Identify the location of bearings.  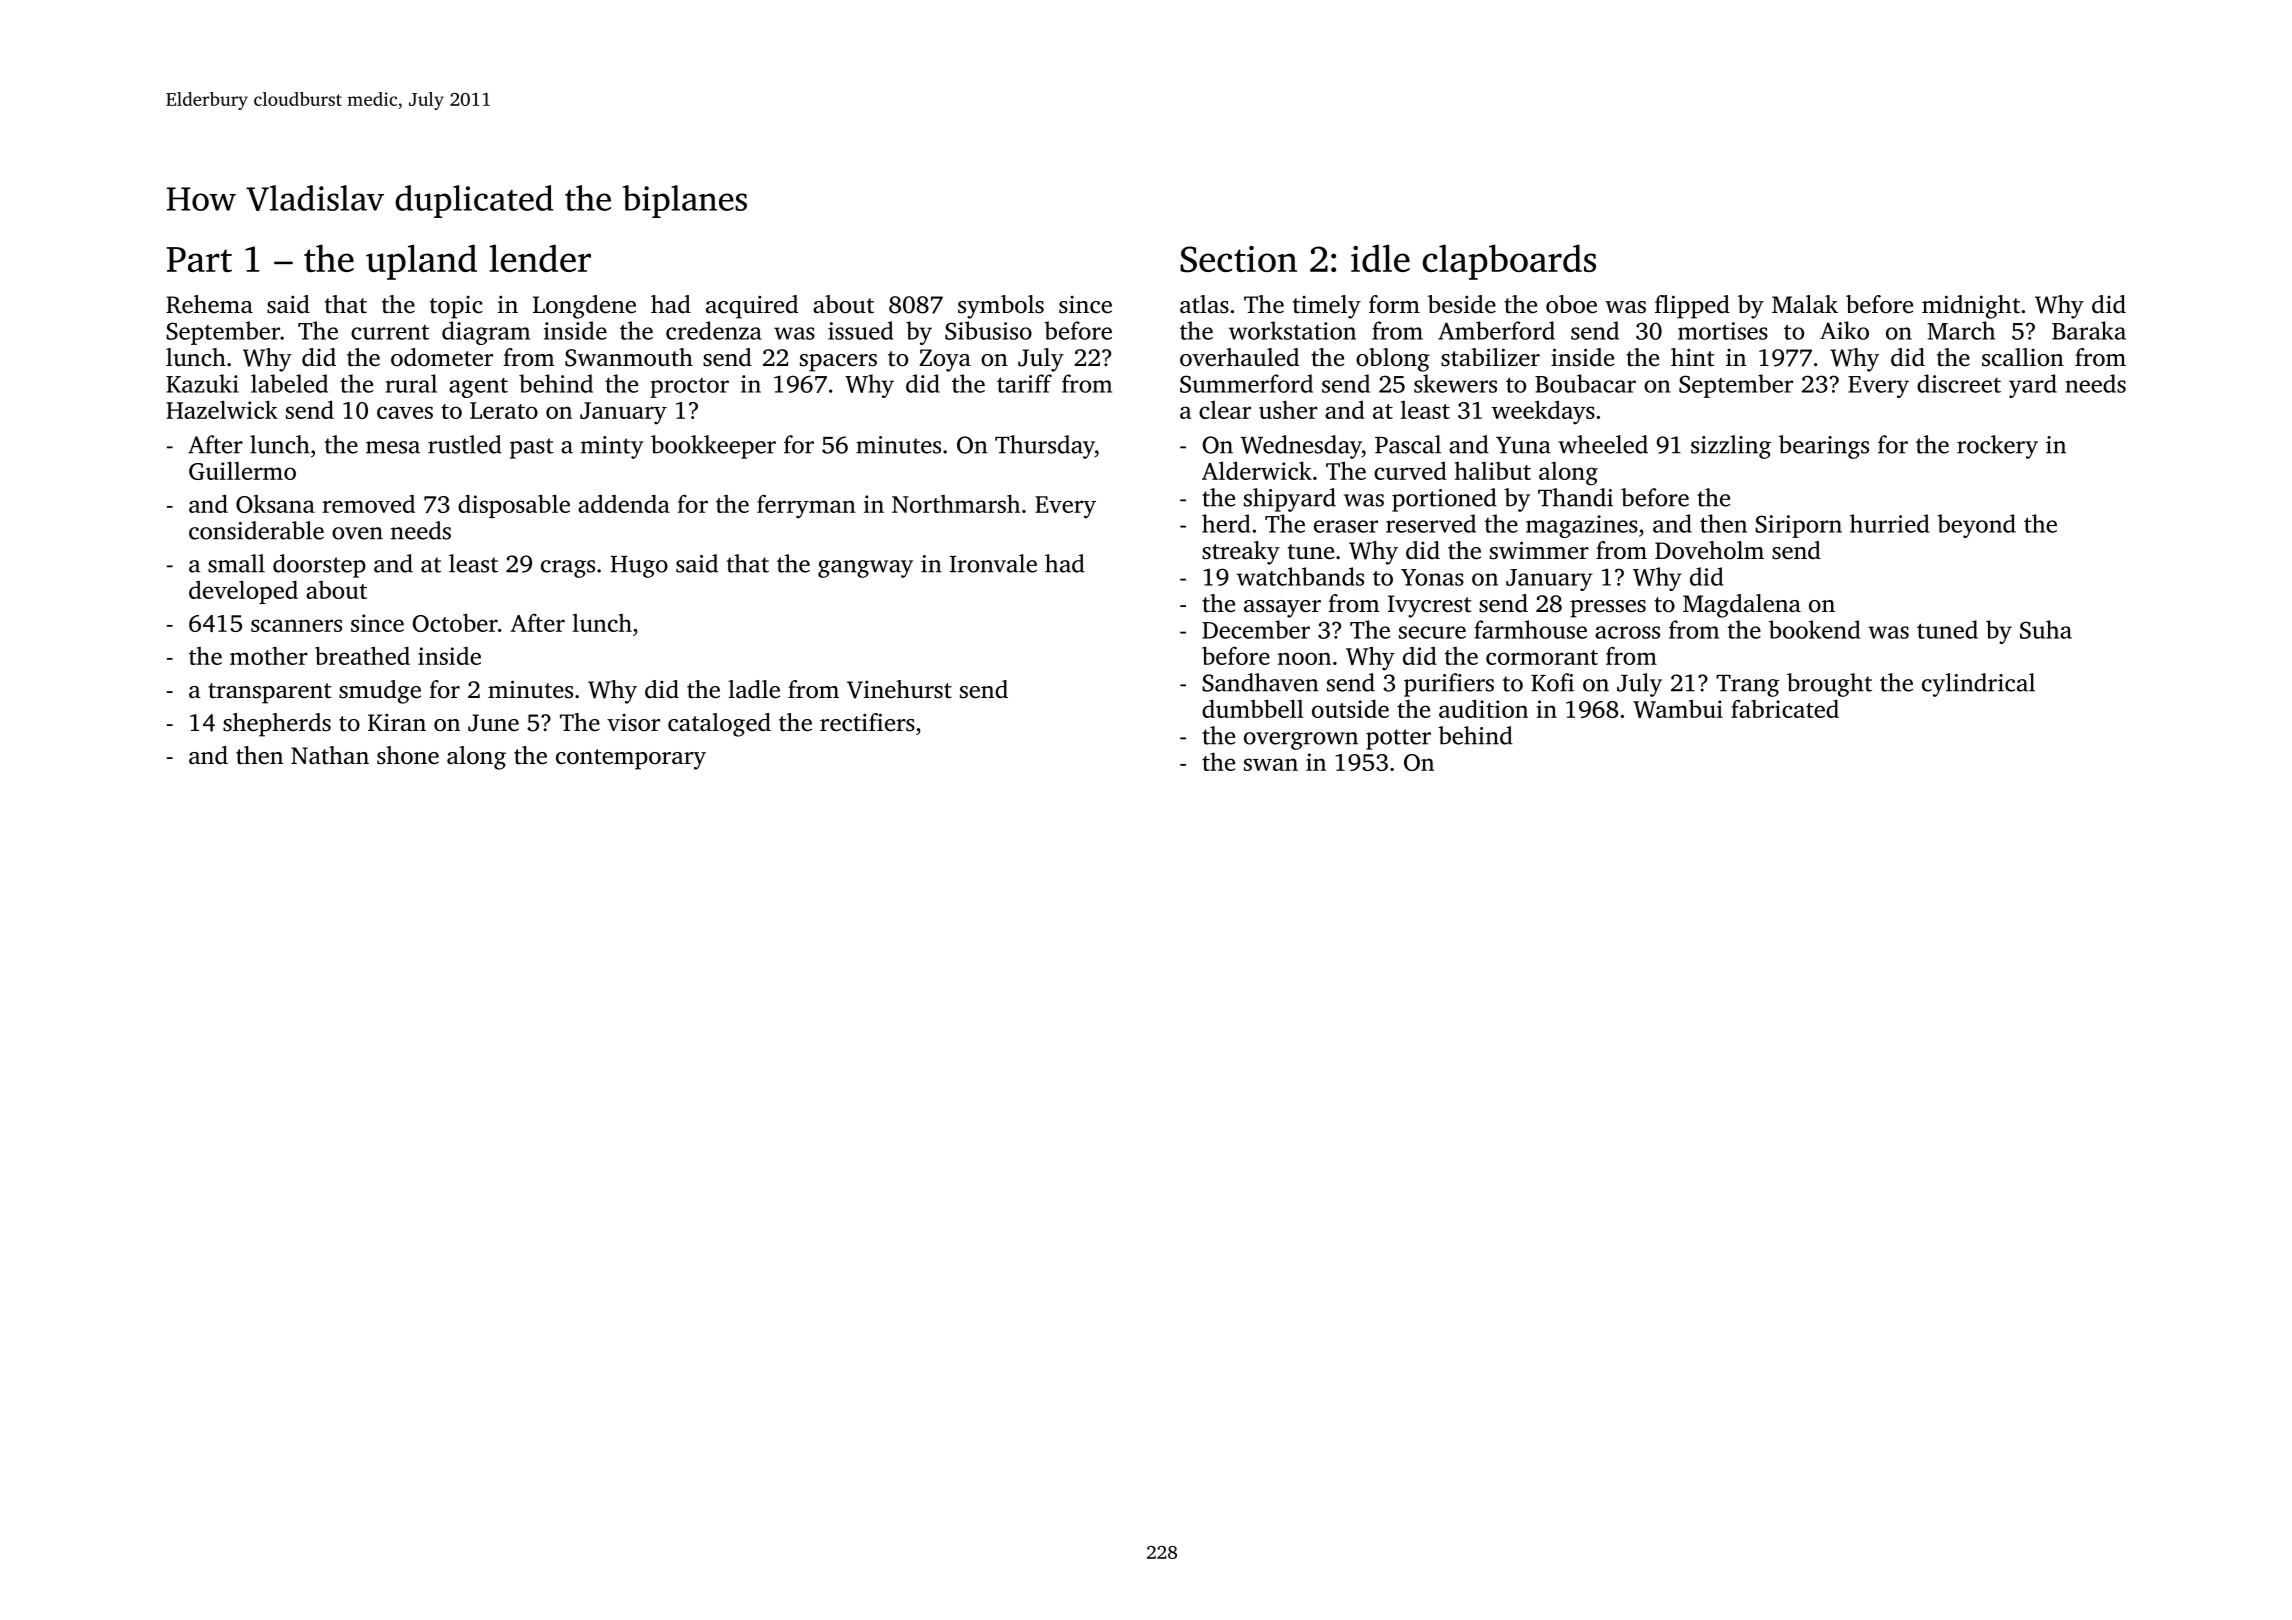
(1824, 447).
